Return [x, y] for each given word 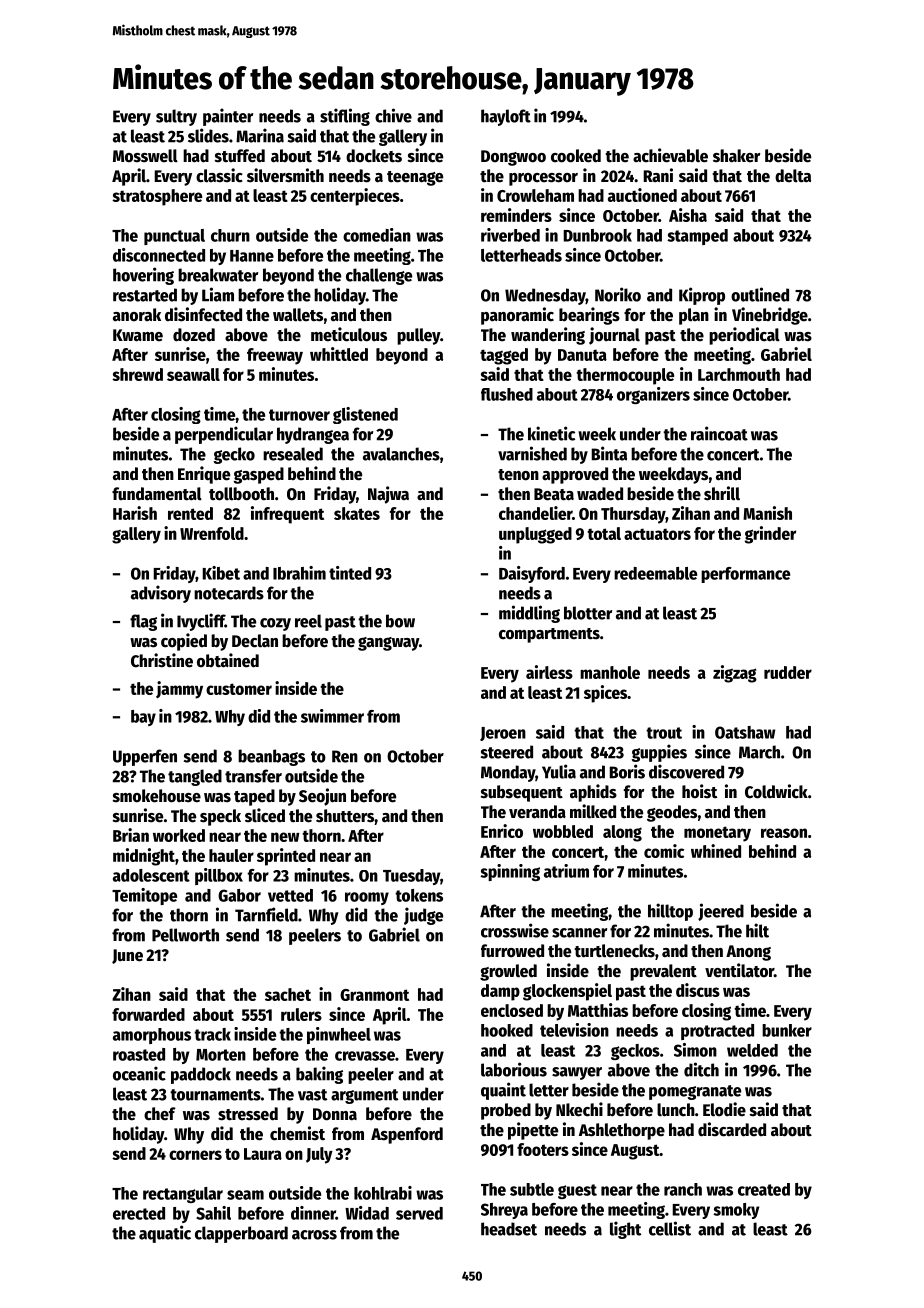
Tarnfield [266, 914]
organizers [653, 395]
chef [160, 1114]
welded [752, 1050]
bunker [787, 1030]
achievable [670, 155]
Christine [162, 660]
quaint [503, 1091]
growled [508, 972]
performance [745, 575]
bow [400, 621]
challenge [379, 276]
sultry [176, 117]
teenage [415, 178]
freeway [275, 356]
